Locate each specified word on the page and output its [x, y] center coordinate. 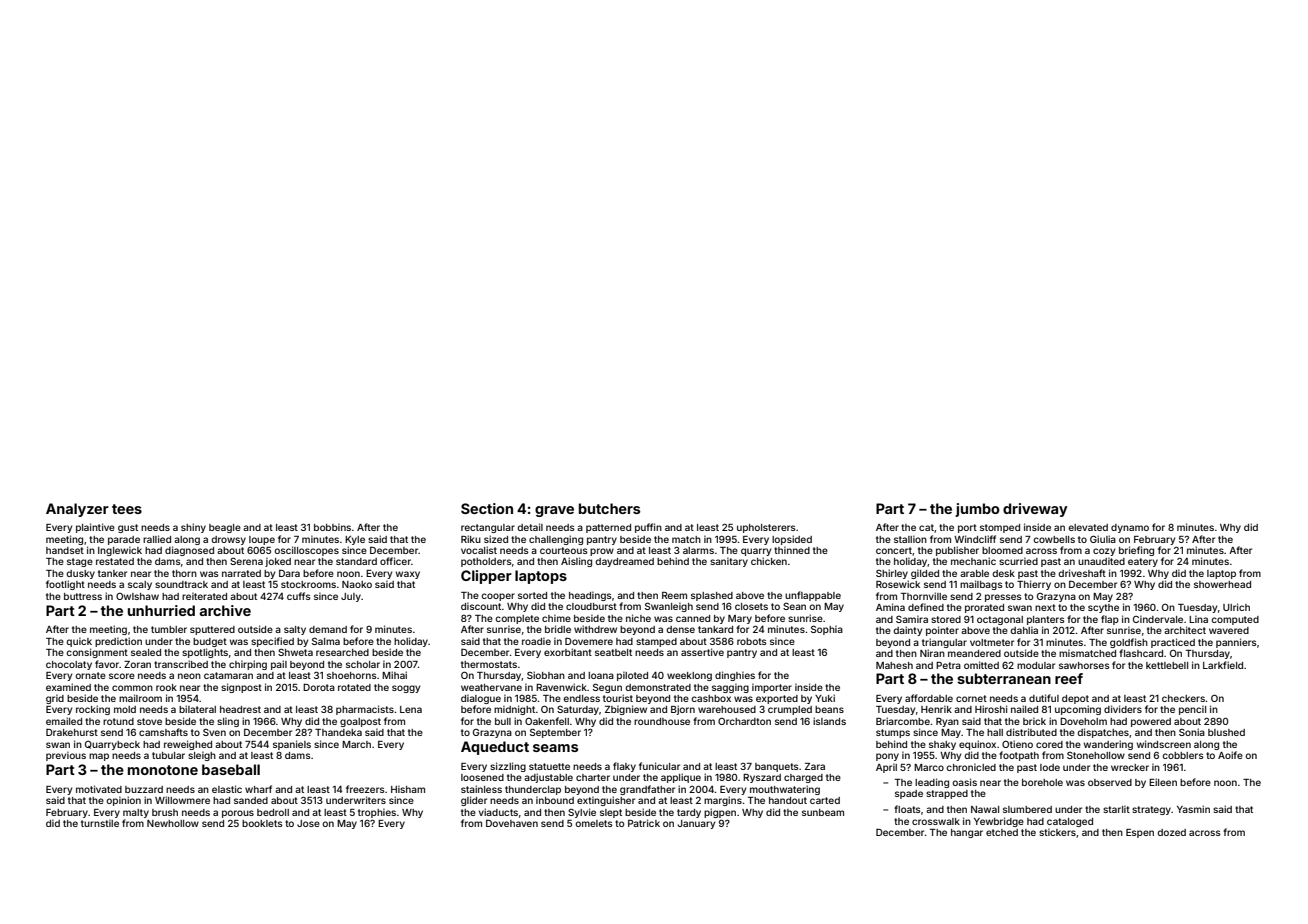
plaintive [95, 528]
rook [166, 687]
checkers [1183, 698]
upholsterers [766, 528]
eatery [1143, 562]
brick [1034, 721]
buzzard [144, 789]
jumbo [977, 510]
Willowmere [182, 800]
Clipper [486, 577]
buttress [83, 596]
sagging [730, 688]
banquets [777, 767]
